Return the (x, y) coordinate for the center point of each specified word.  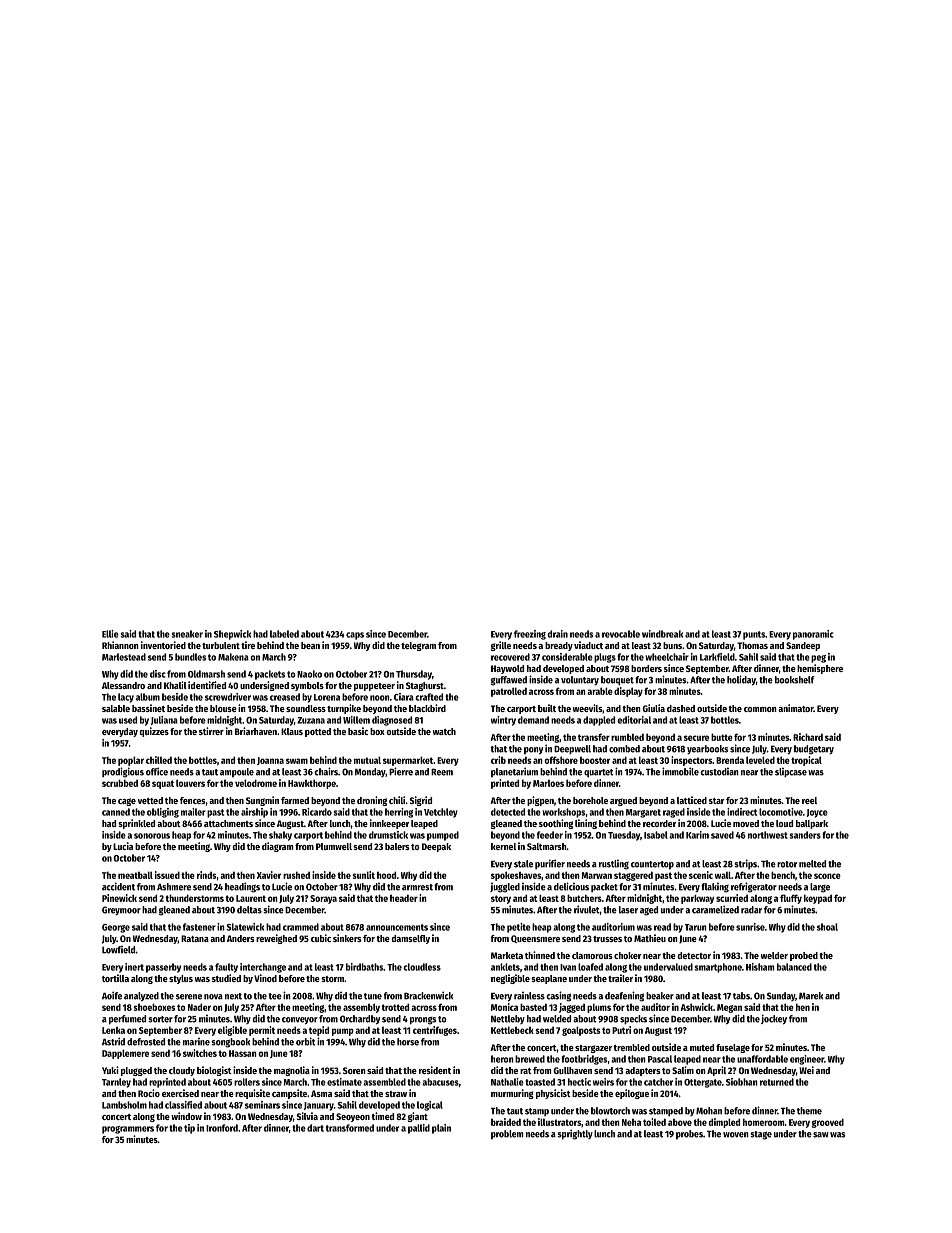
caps (355, 636)
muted (702, 1047)
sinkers (347, 938)
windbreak (662, 634)
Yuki (110, 1070)
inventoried (163, 645)
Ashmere (174, 887)
